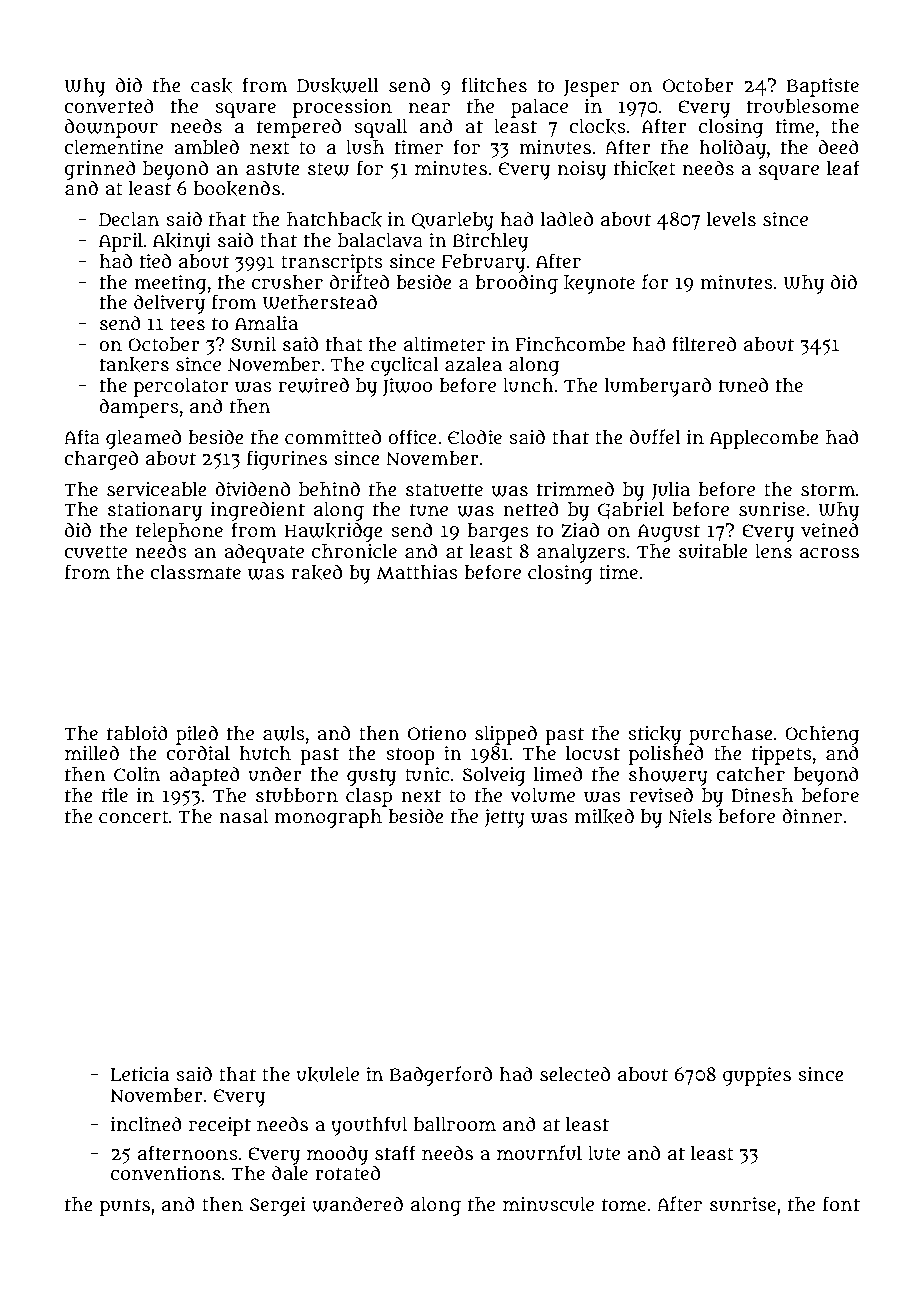 This page has width=924, height=1308. Describe the element at coordinates (211, 86) in the page. I see `cask` at that location.
